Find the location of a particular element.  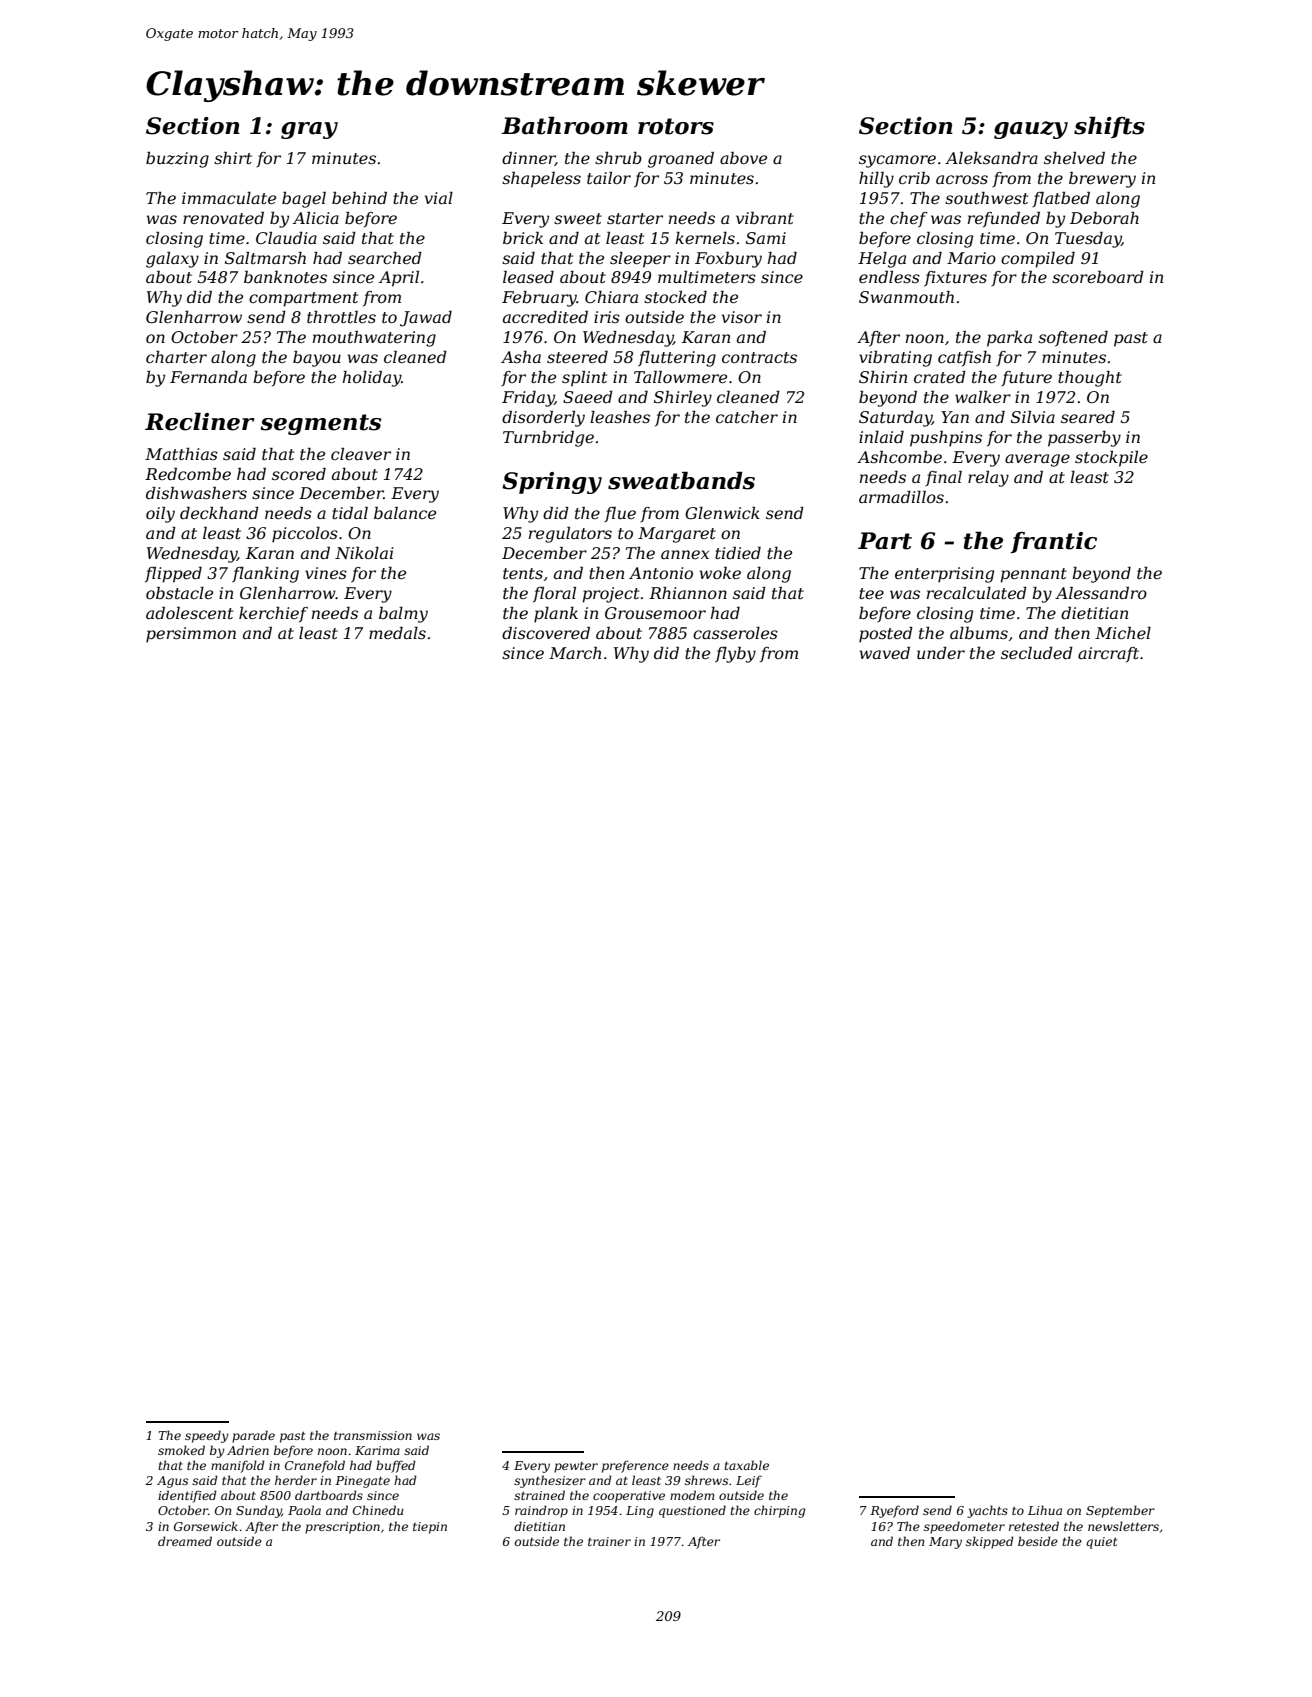

secluded is located at coordinates (1037, 653).
